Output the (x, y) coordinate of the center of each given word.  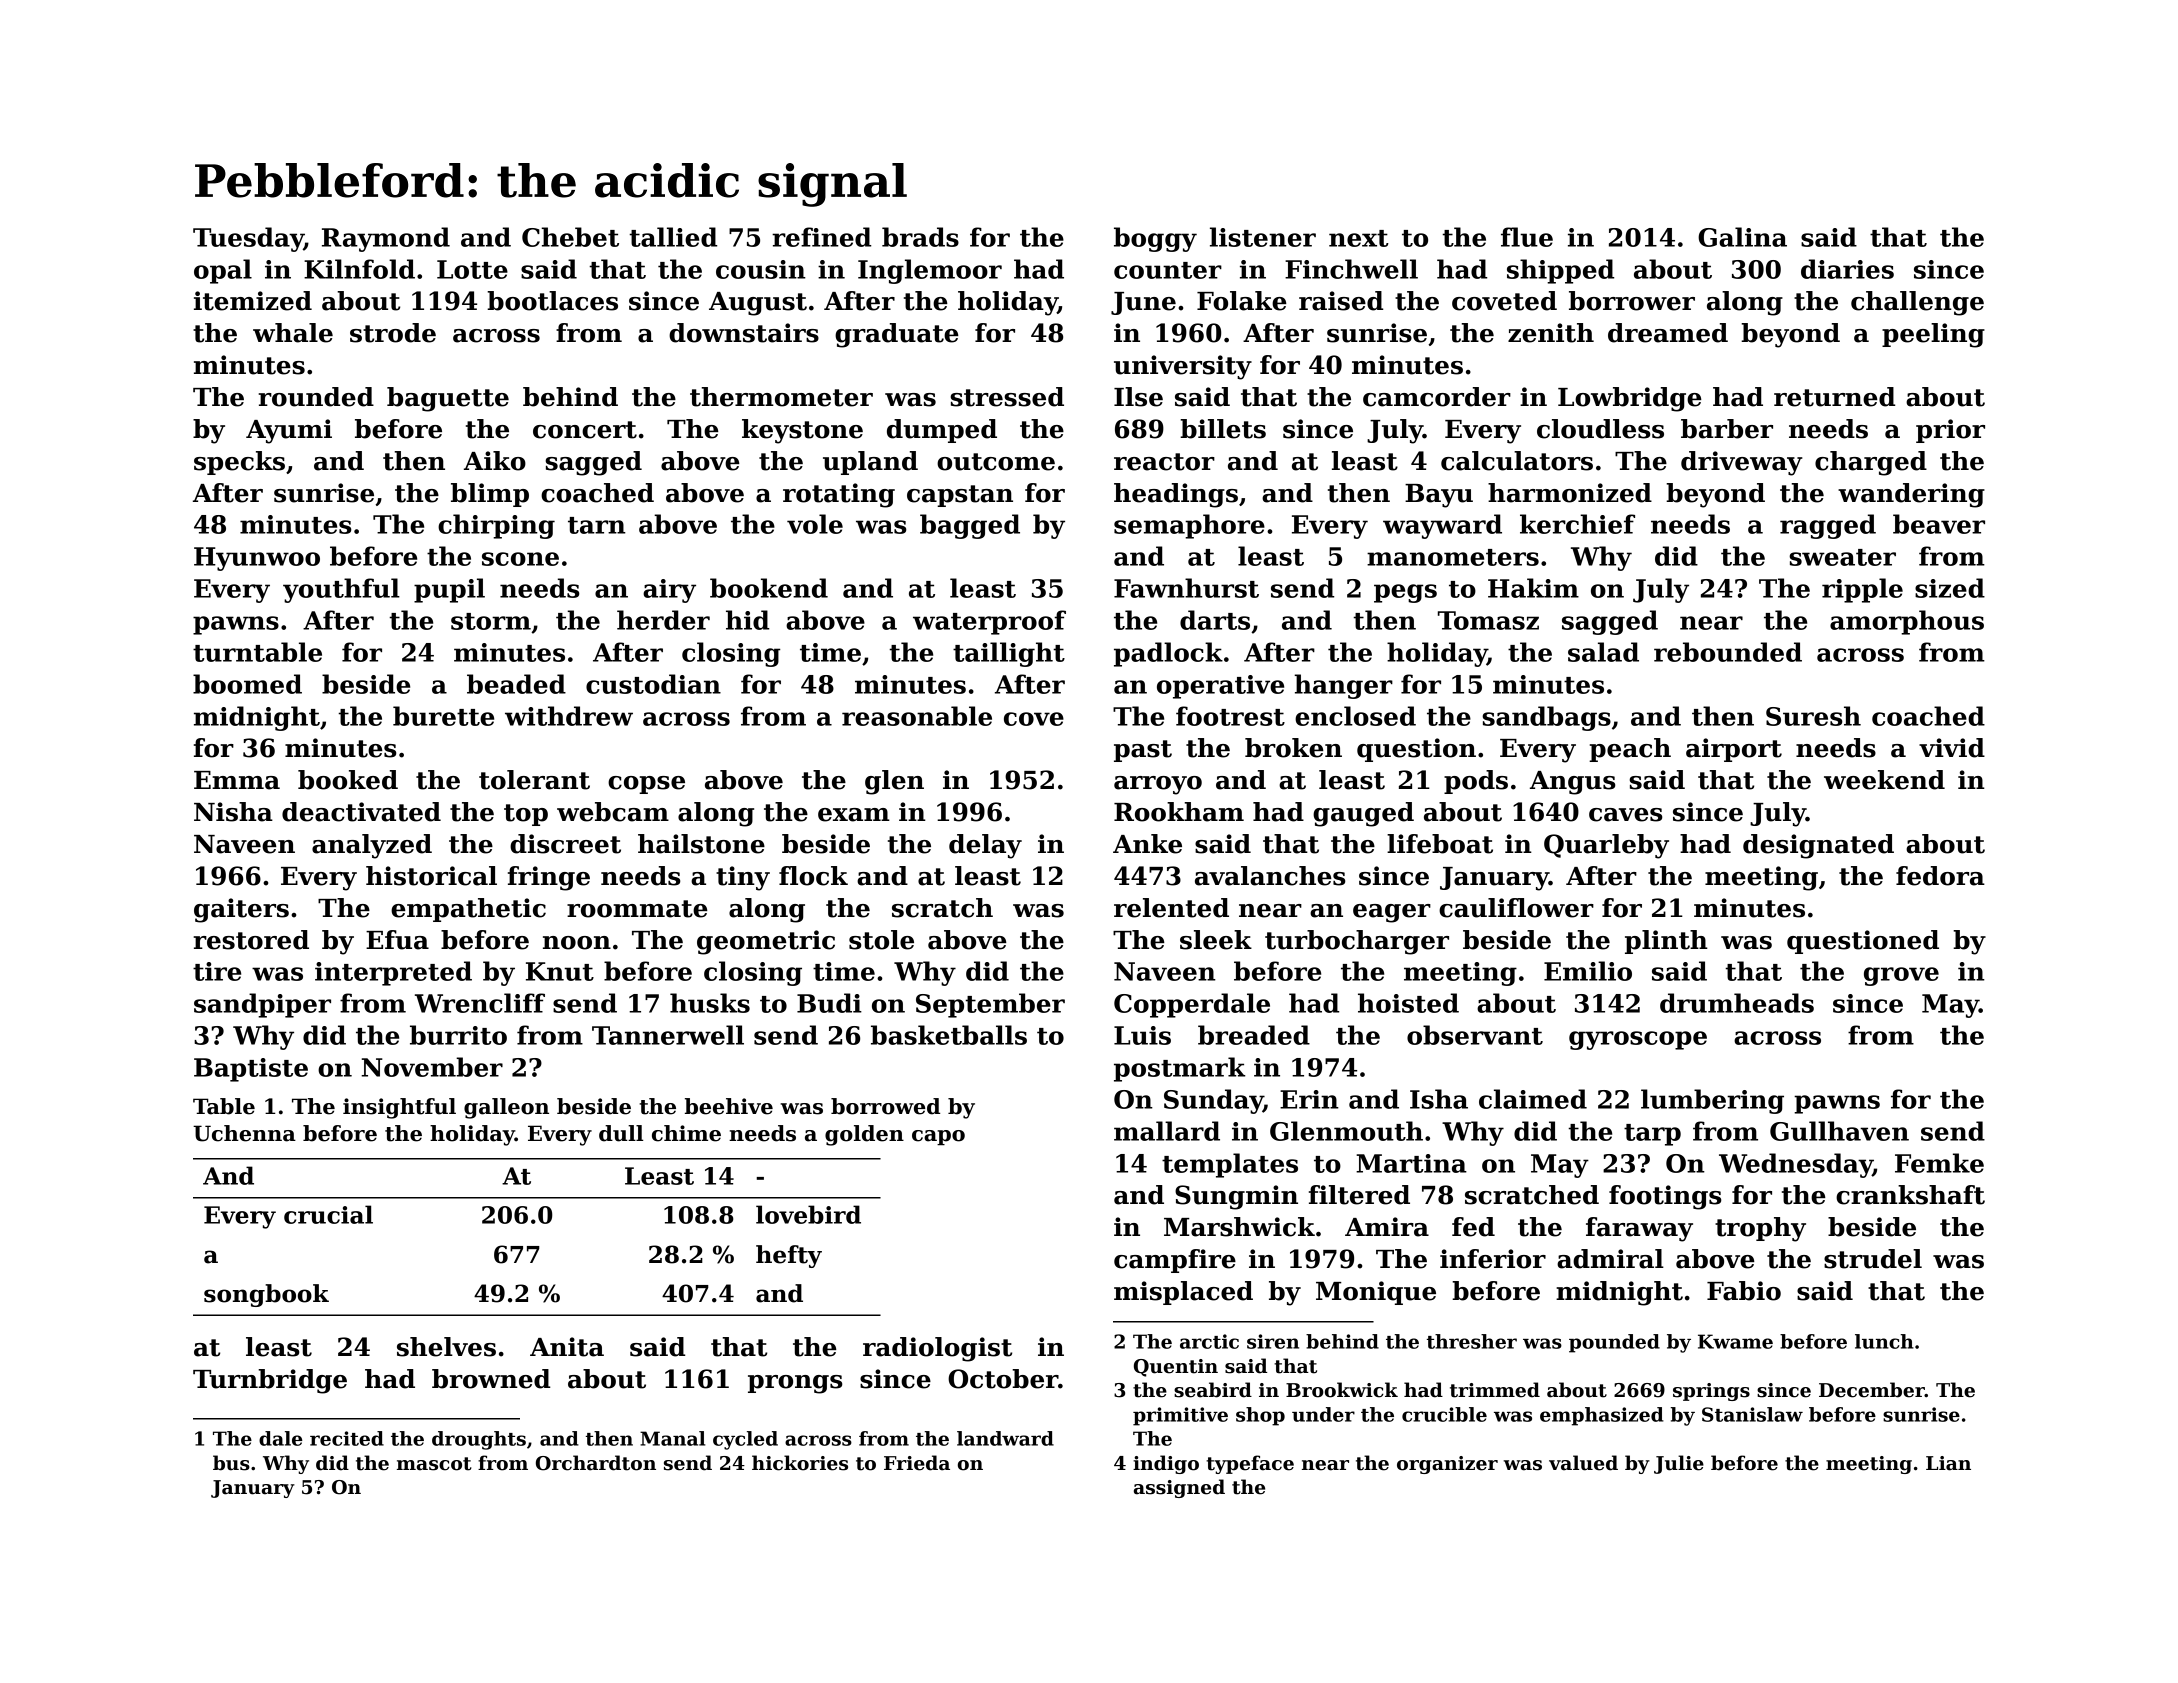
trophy (1760, 1229)
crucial (328, 1214)
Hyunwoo (257, 559)
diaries (1847, 269)
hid (747, 620)
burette (443, 716)
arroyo (1158, 785)
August (758, 304)
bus (231, 1463)
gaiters (241, 910)
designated (1818, 846)
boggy (1155, 239)
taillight (1009, 654)
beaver (1939, 524)
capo (938, 1137)
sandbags (1546, 718)
